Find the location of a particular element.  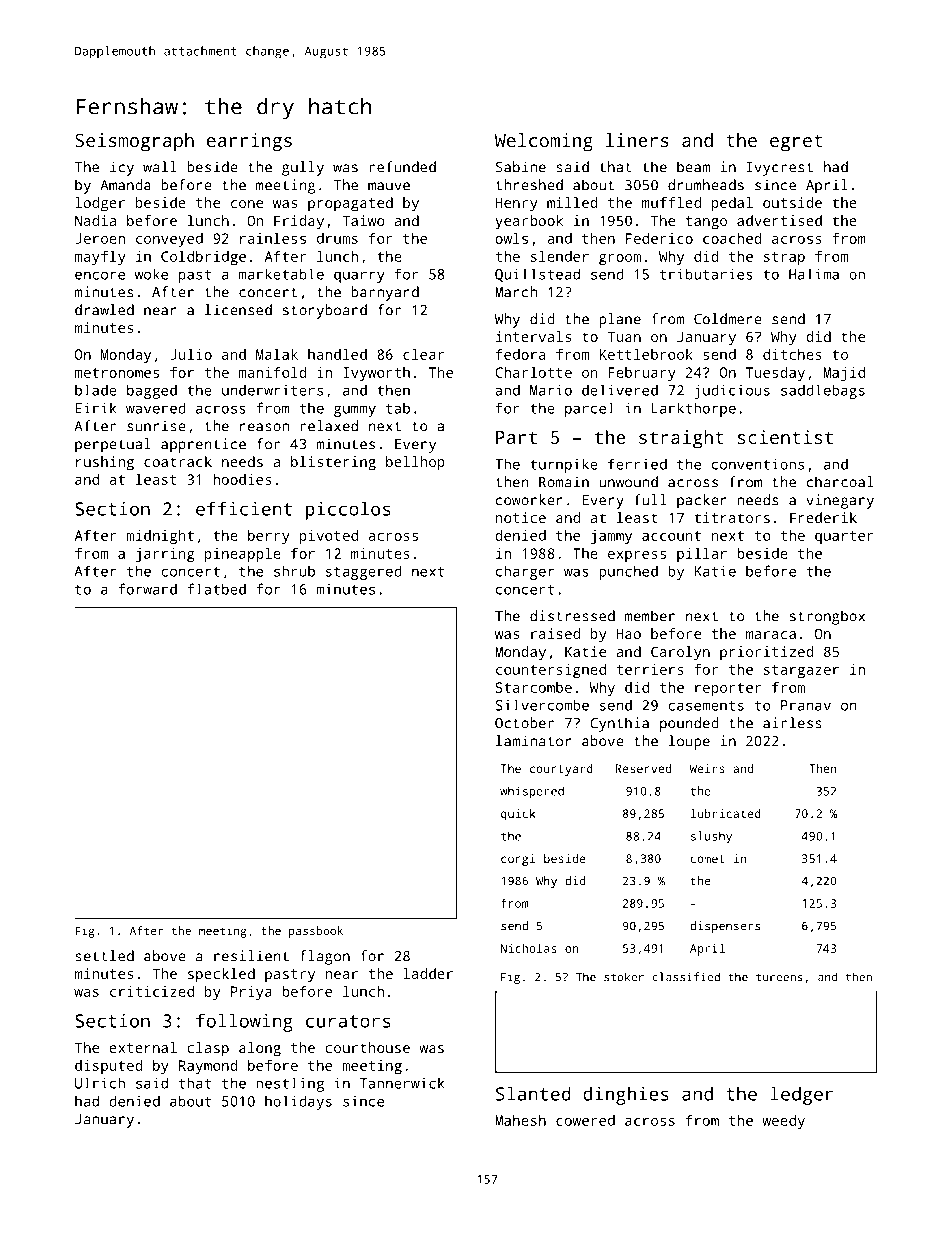

forward is located at coordinates (147, 589).
